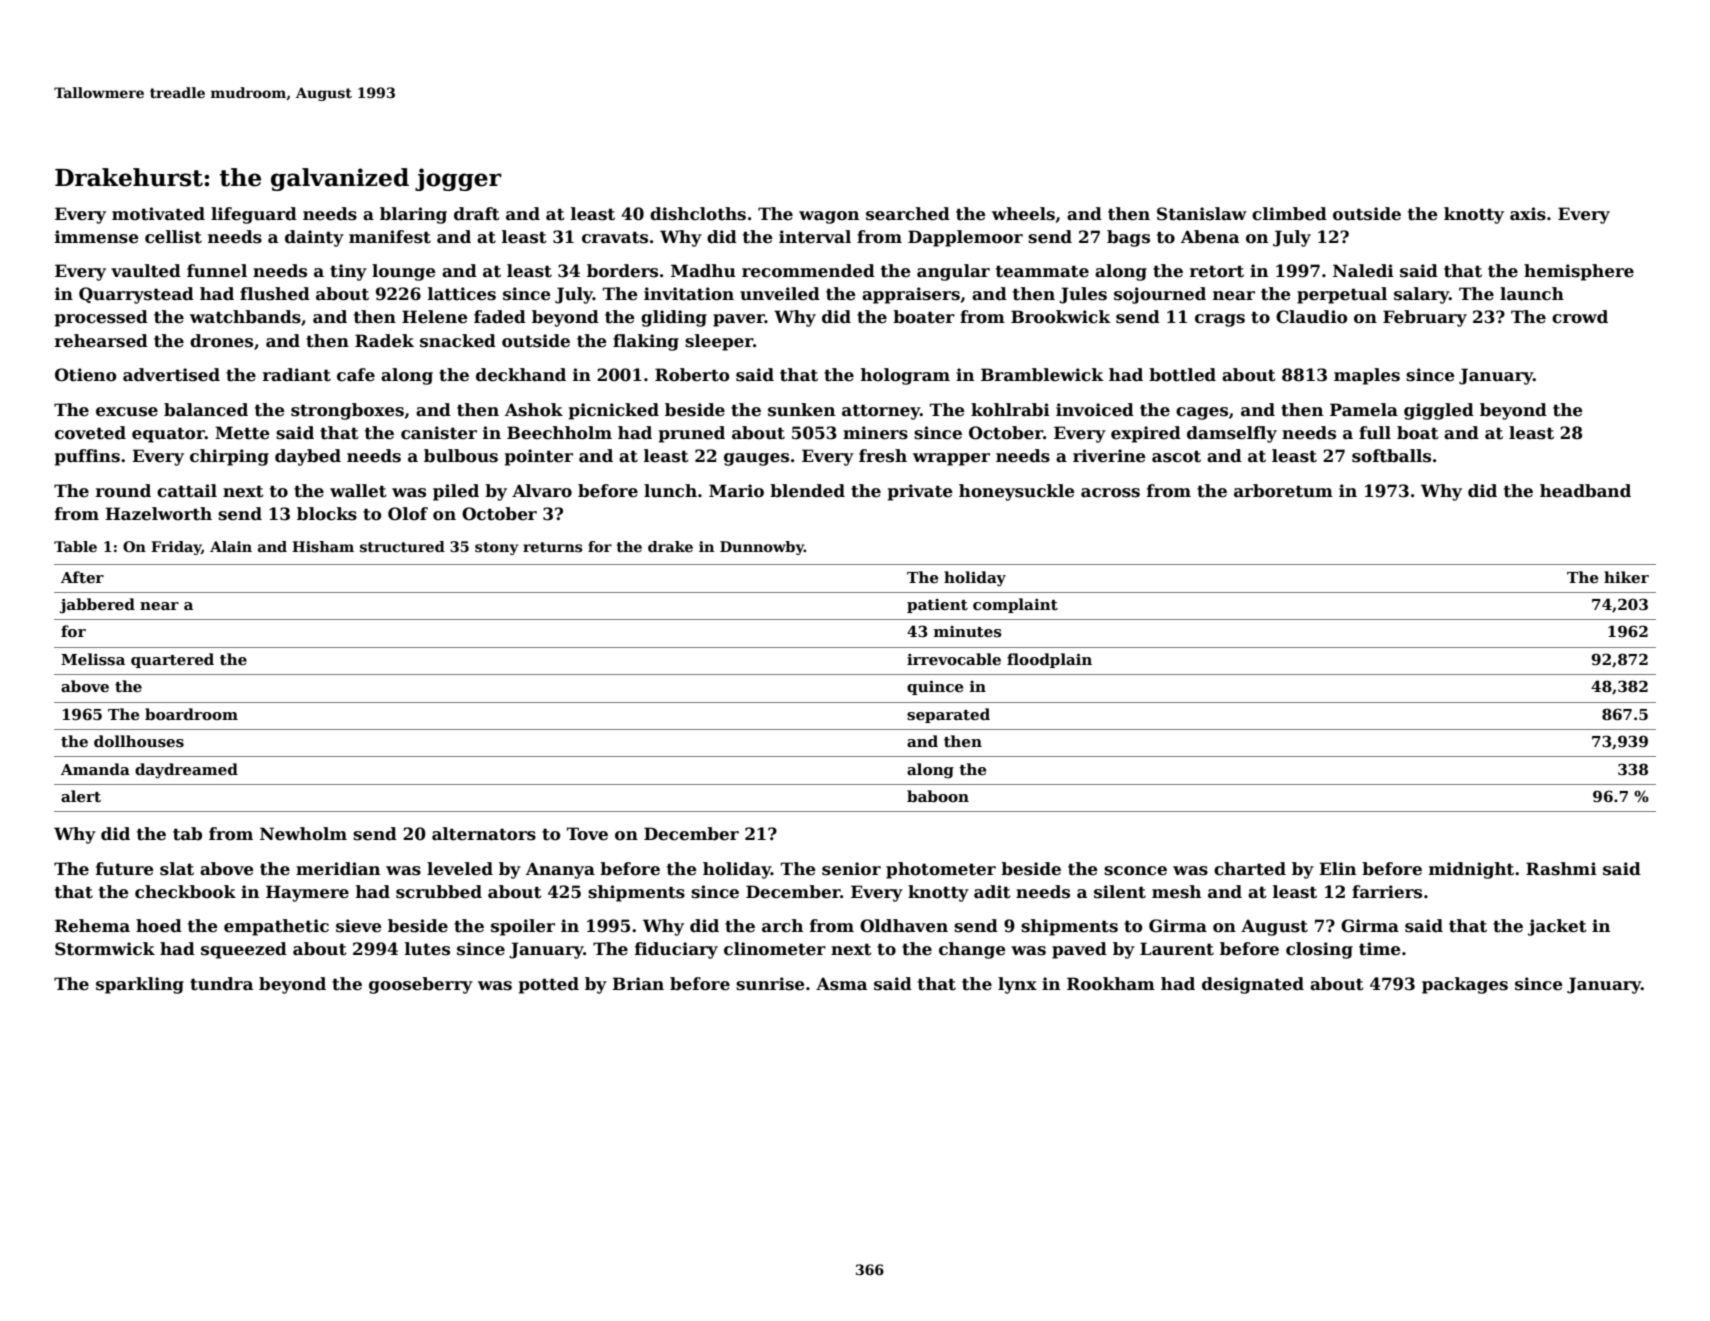 This screenshot has height=1321, width=1710. I want to click on lynx, so click(1017, 985).
